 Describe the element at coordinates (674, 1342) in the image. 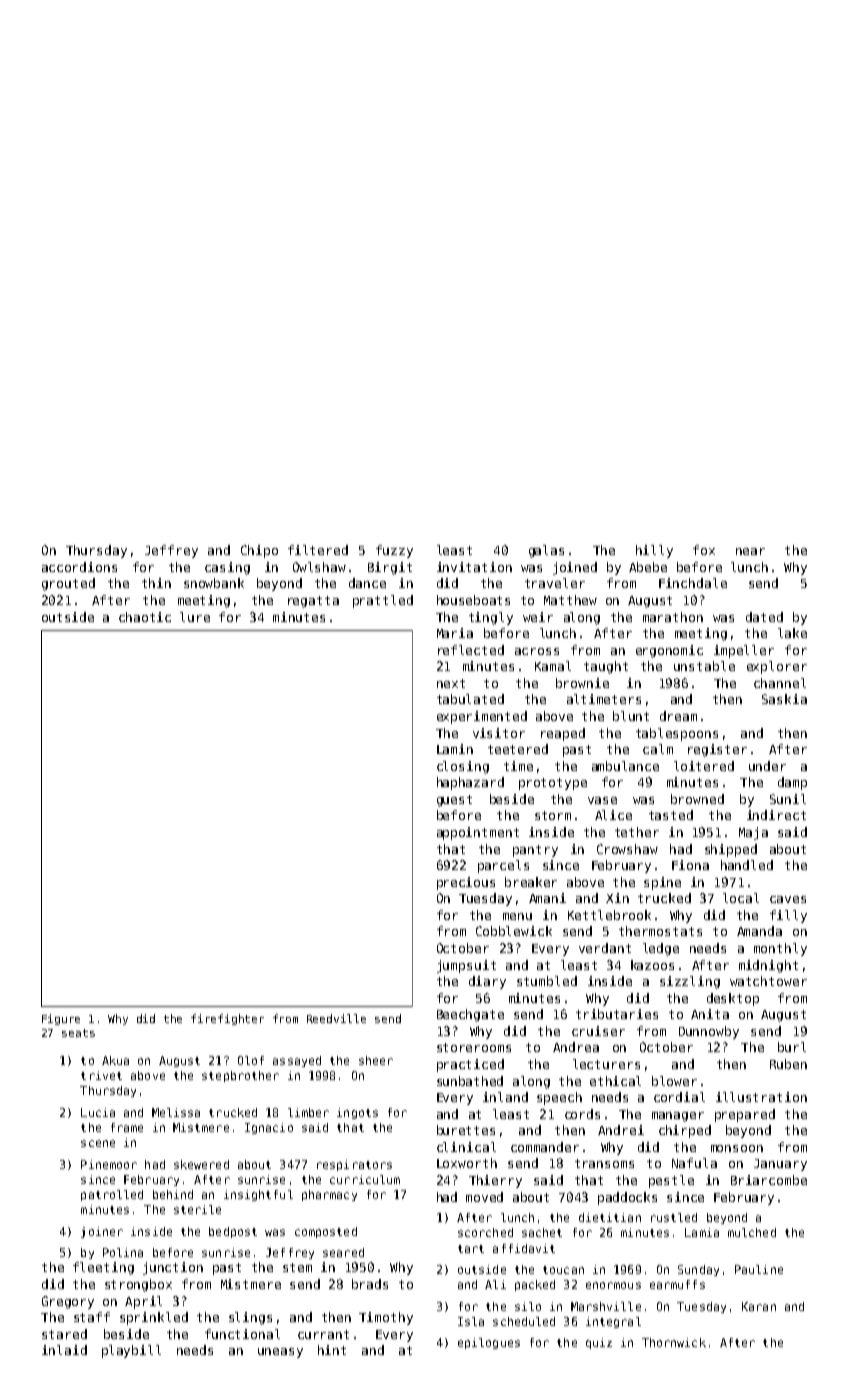

I see `Thornwick` at that location.
